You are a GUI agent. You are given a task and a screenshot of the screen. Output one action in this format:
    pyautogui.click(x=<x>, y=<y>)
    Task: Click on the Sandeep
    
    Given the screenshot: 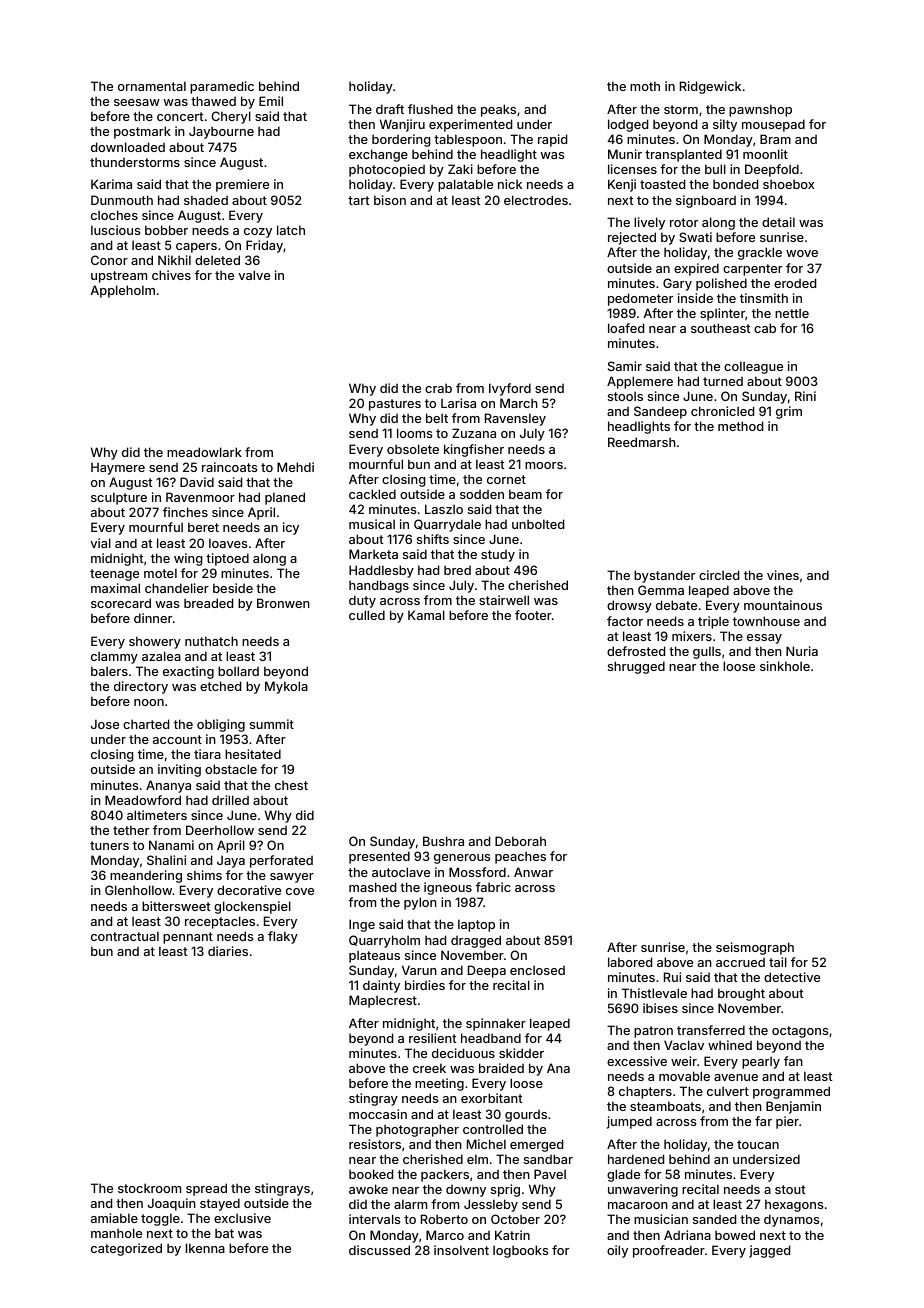 What is the action you would take?
    pyautogui.click(x=660, y=412)
